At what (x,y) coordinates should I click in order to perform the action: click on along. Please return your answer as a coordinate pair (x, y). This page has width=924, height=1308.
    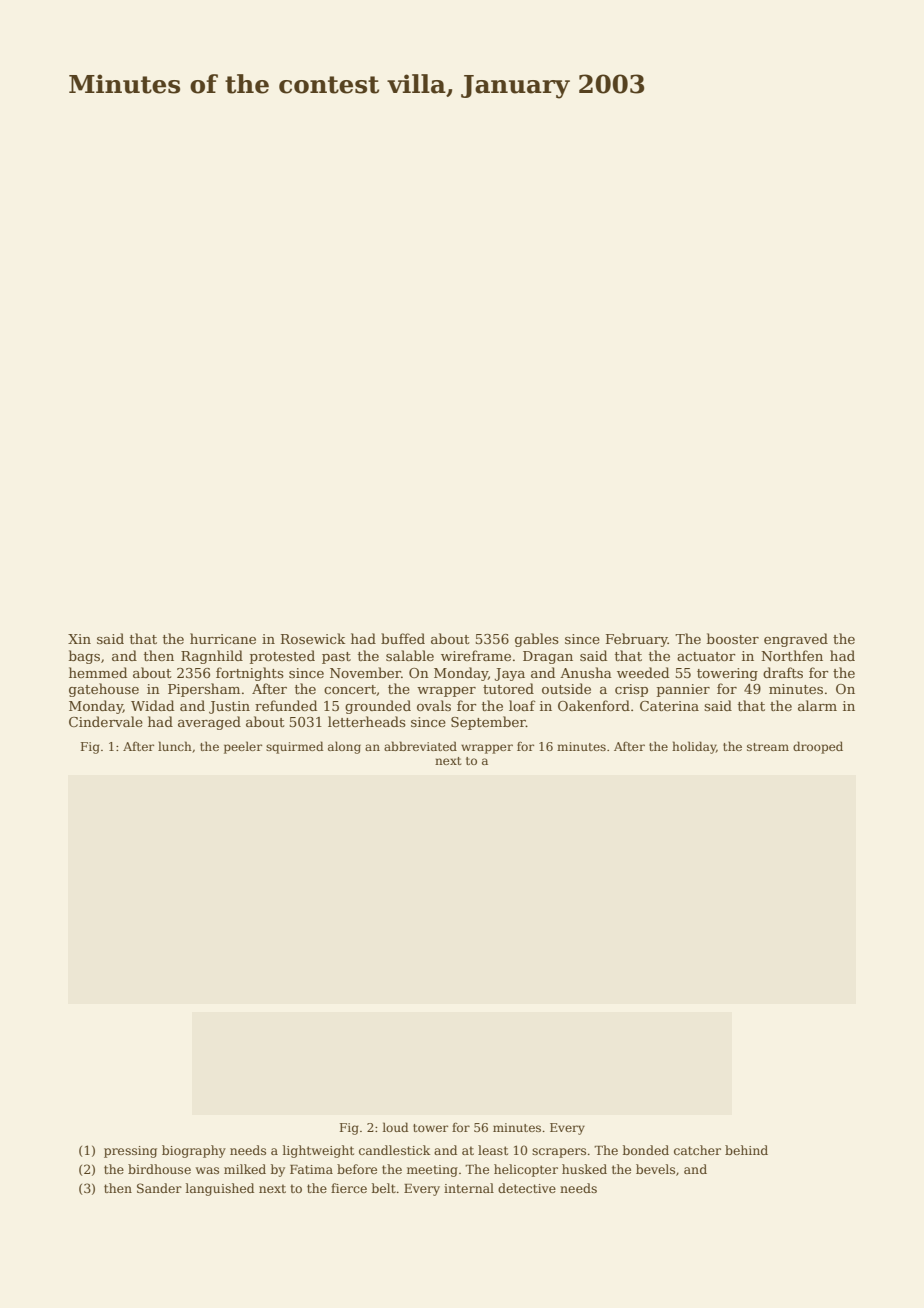
    Looking at the image, I should click on (344, 747).
